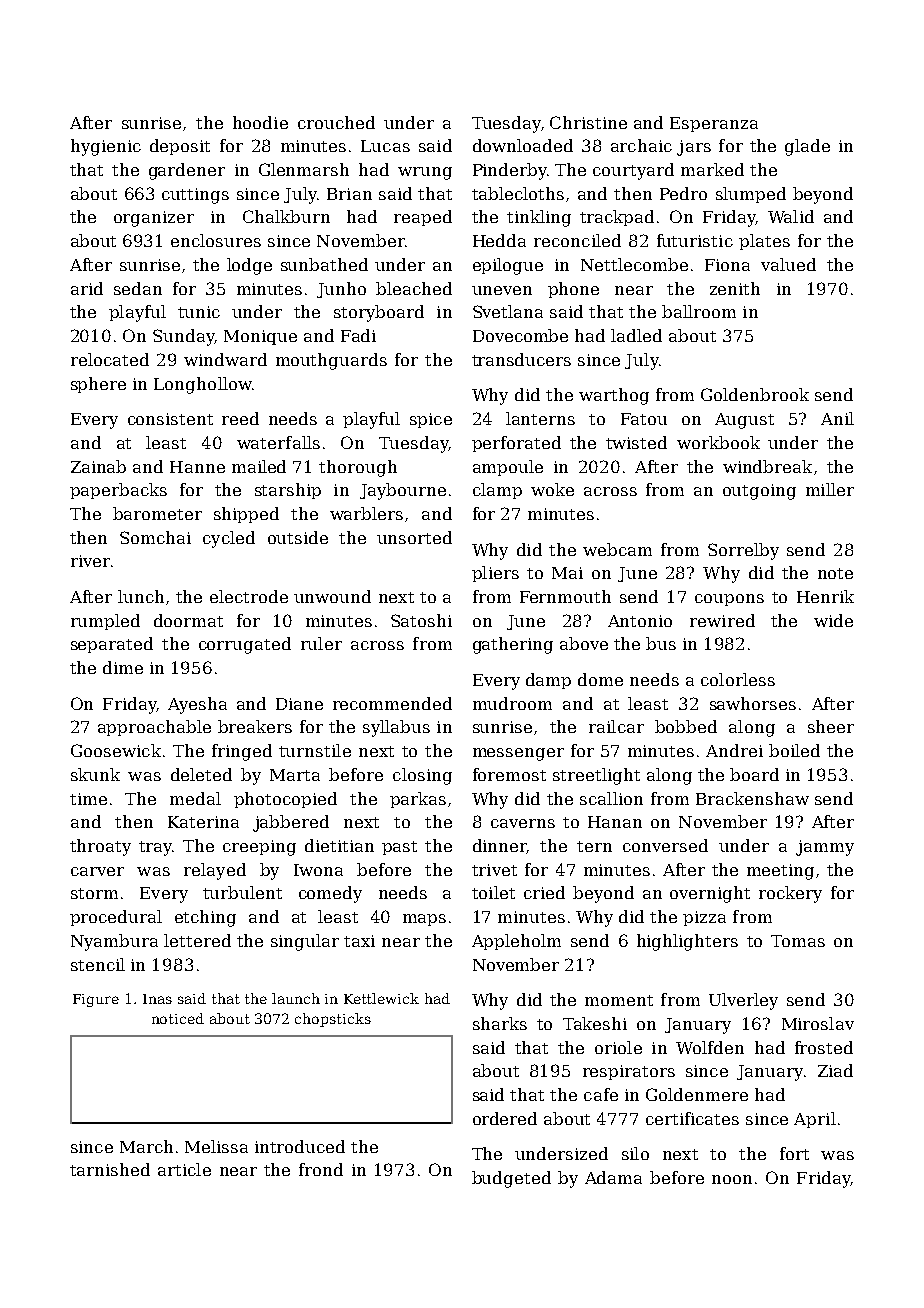  What do you see at coordinates (505, 1118) in the screenshot?
I see `ordered` at bounding box center [505, 1118].
